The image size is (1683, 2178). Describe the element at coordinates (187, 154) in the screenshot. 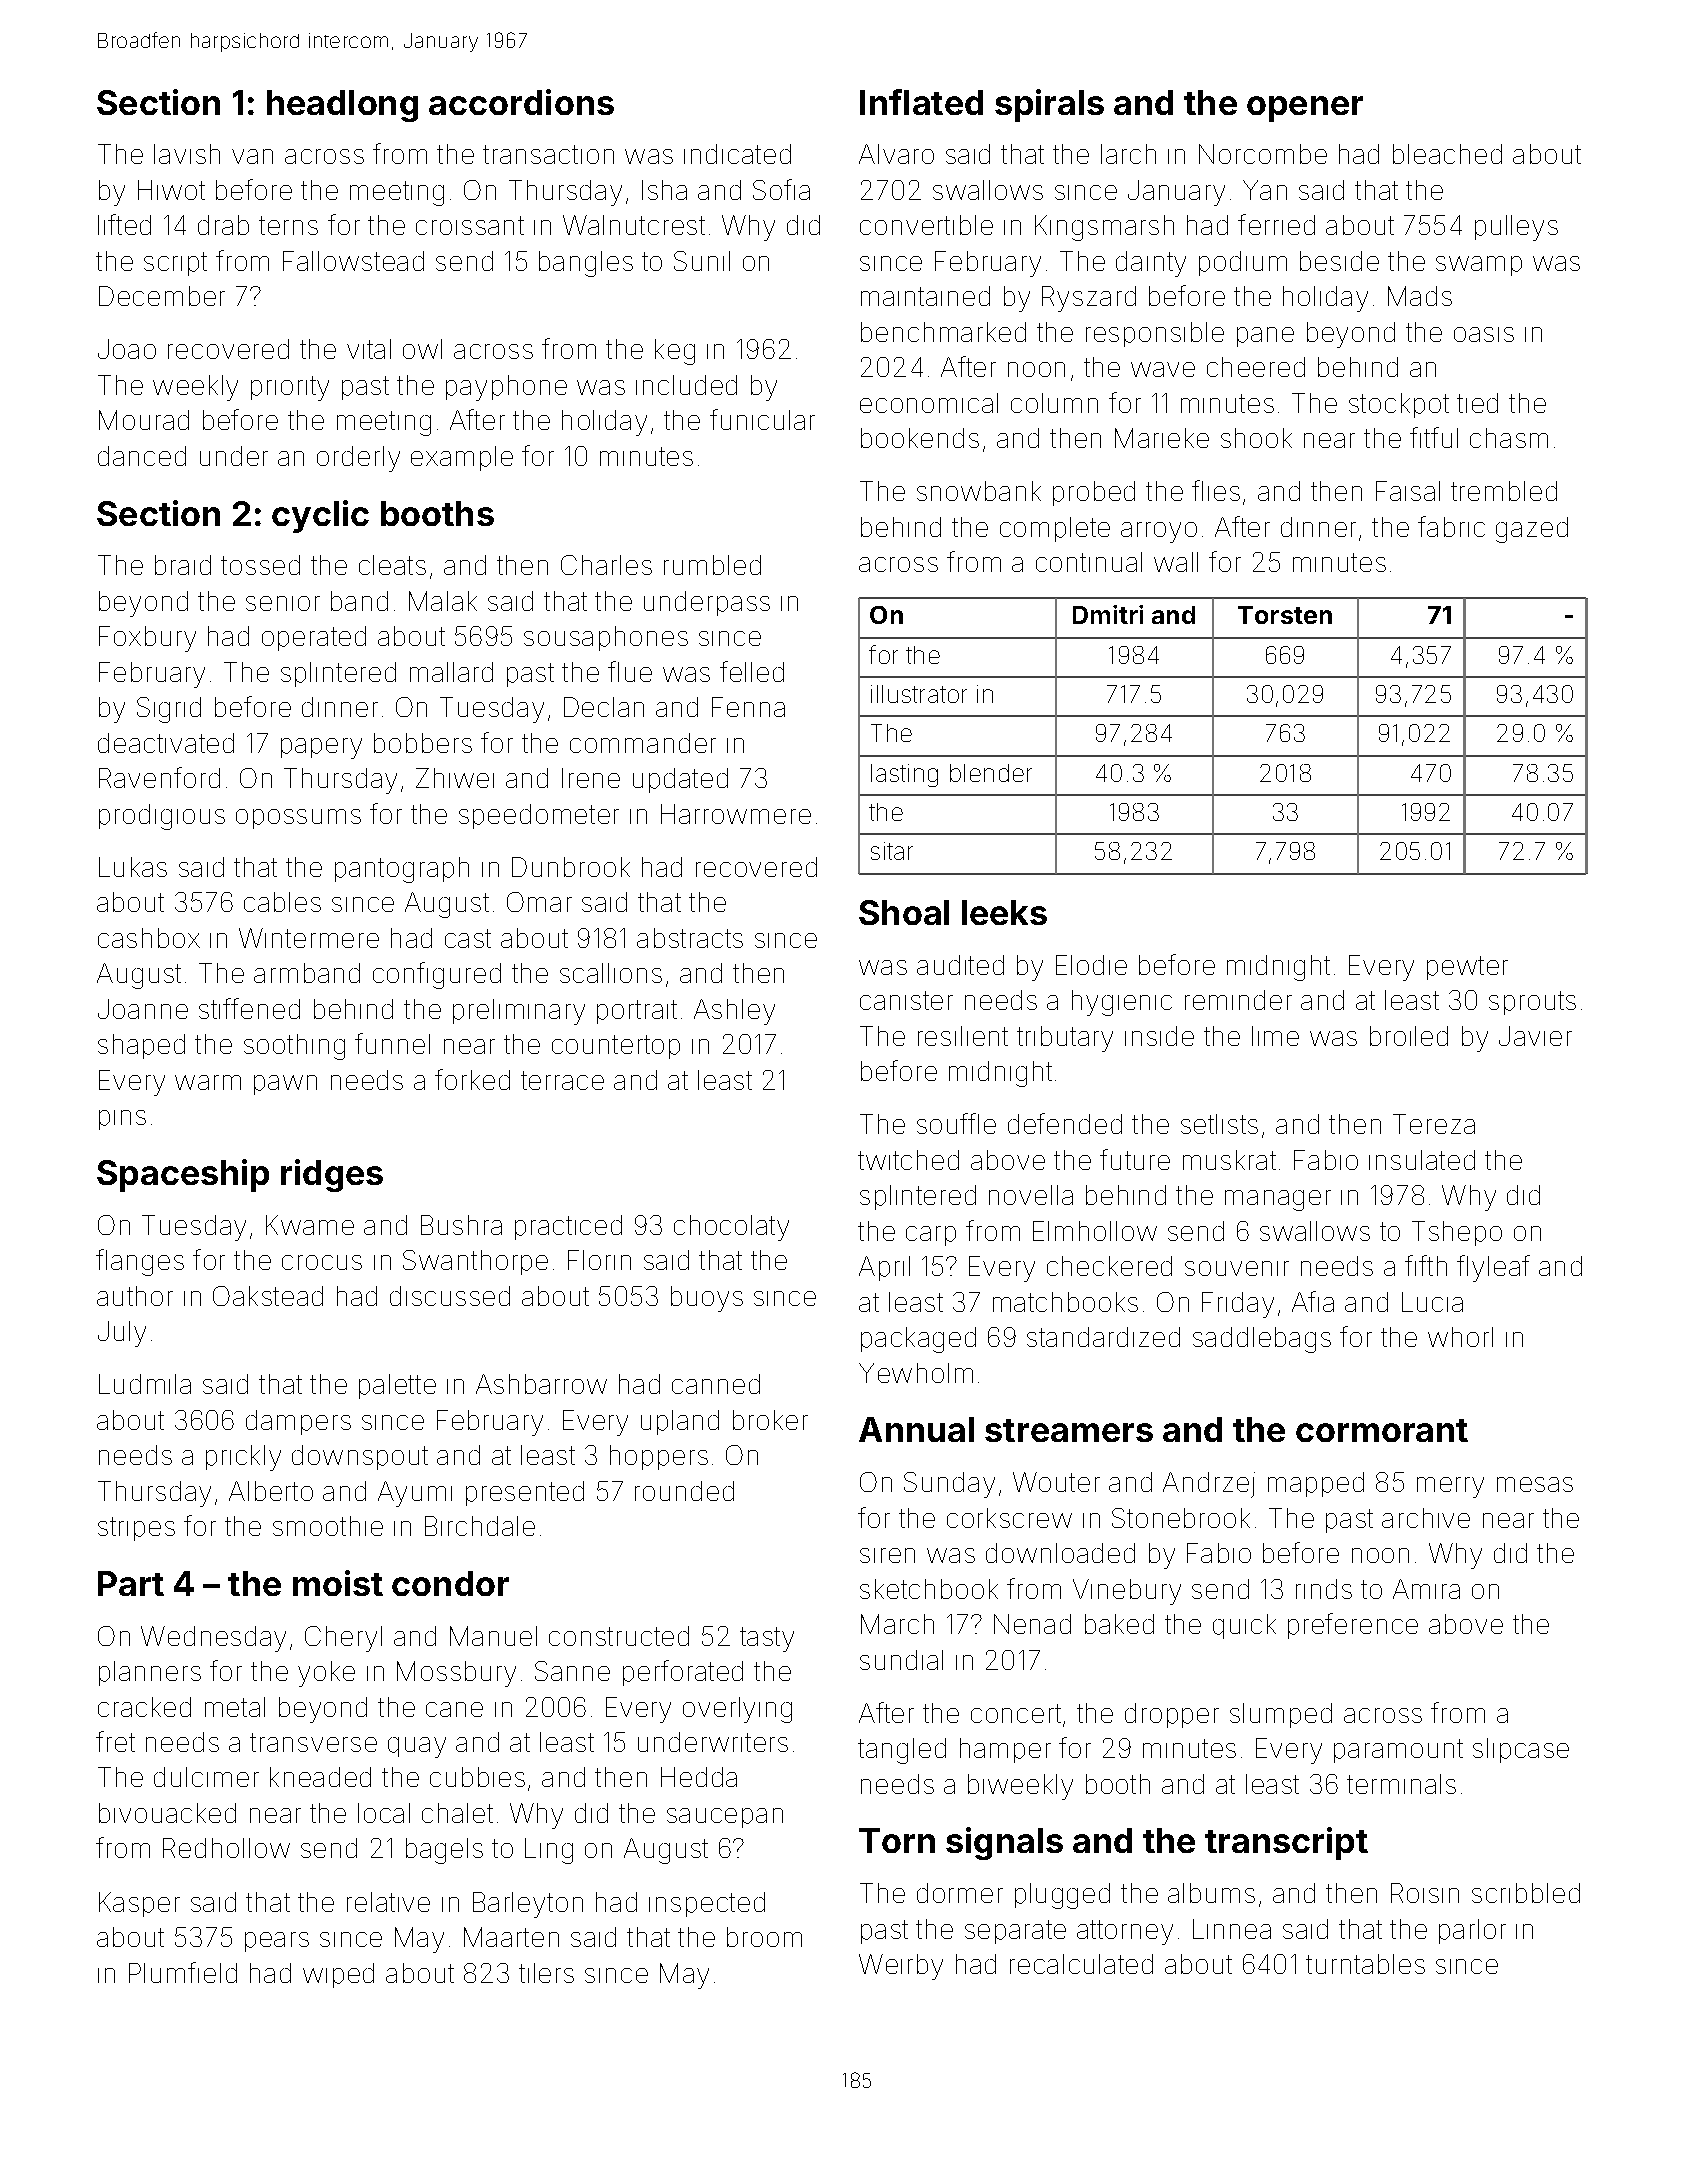

I see `lavish` at that location.
